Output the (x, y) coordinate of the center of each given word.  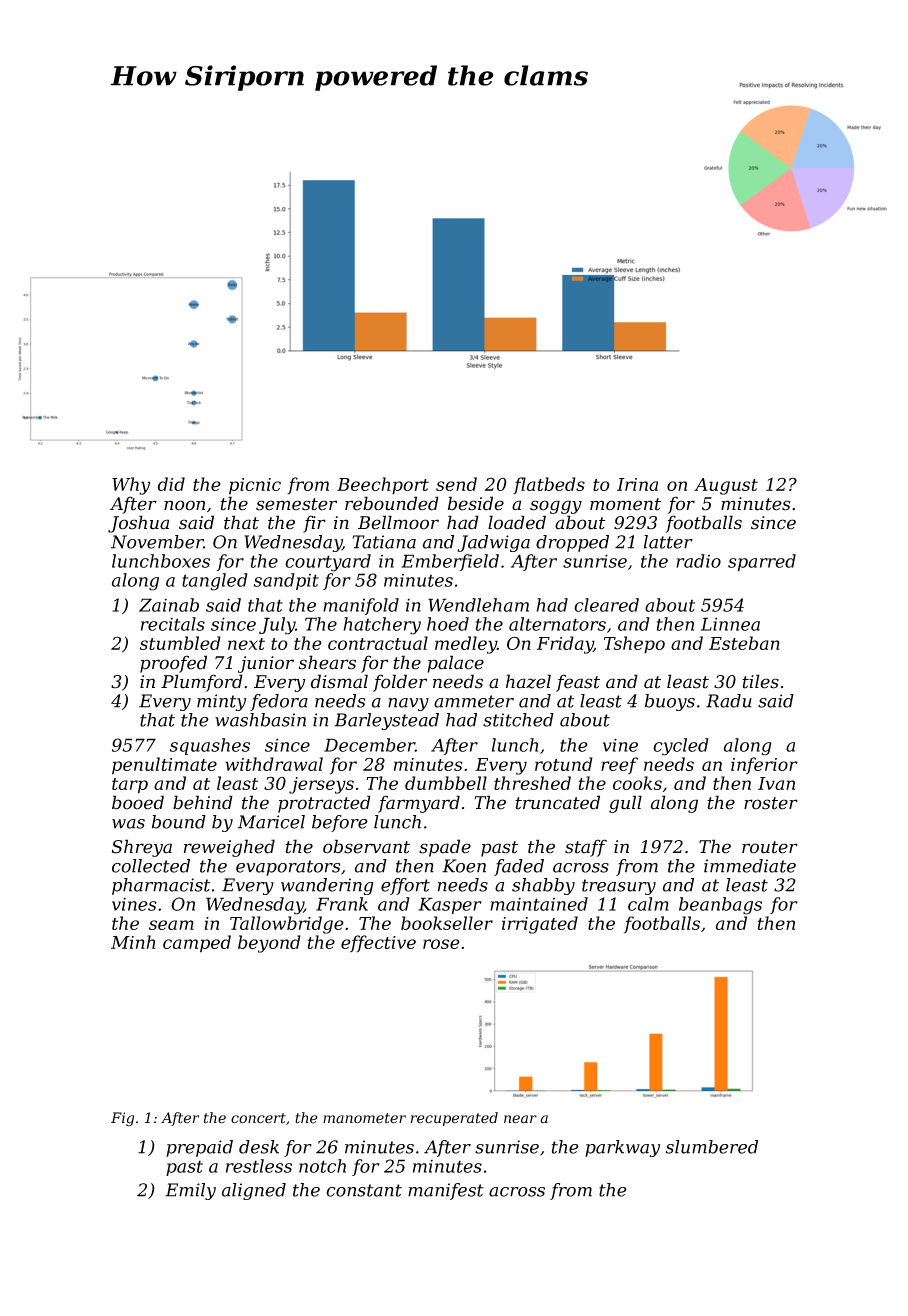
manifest (446, 1191)
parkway (622, 1148)
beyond (269, 944)
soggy (556, 507)
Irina (637, 484)
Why (131, 486)
